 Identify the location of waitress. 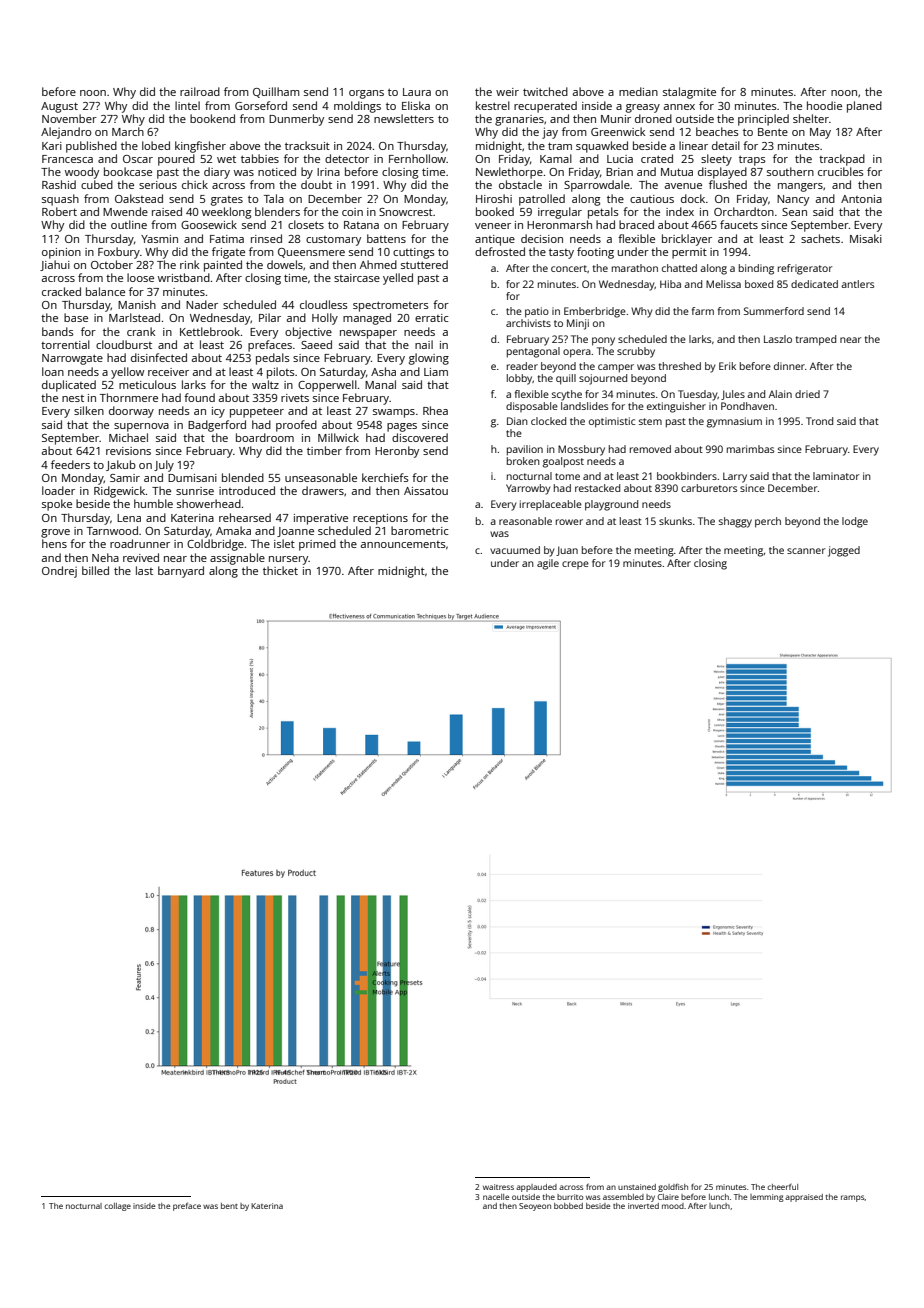
(498, 1187).
